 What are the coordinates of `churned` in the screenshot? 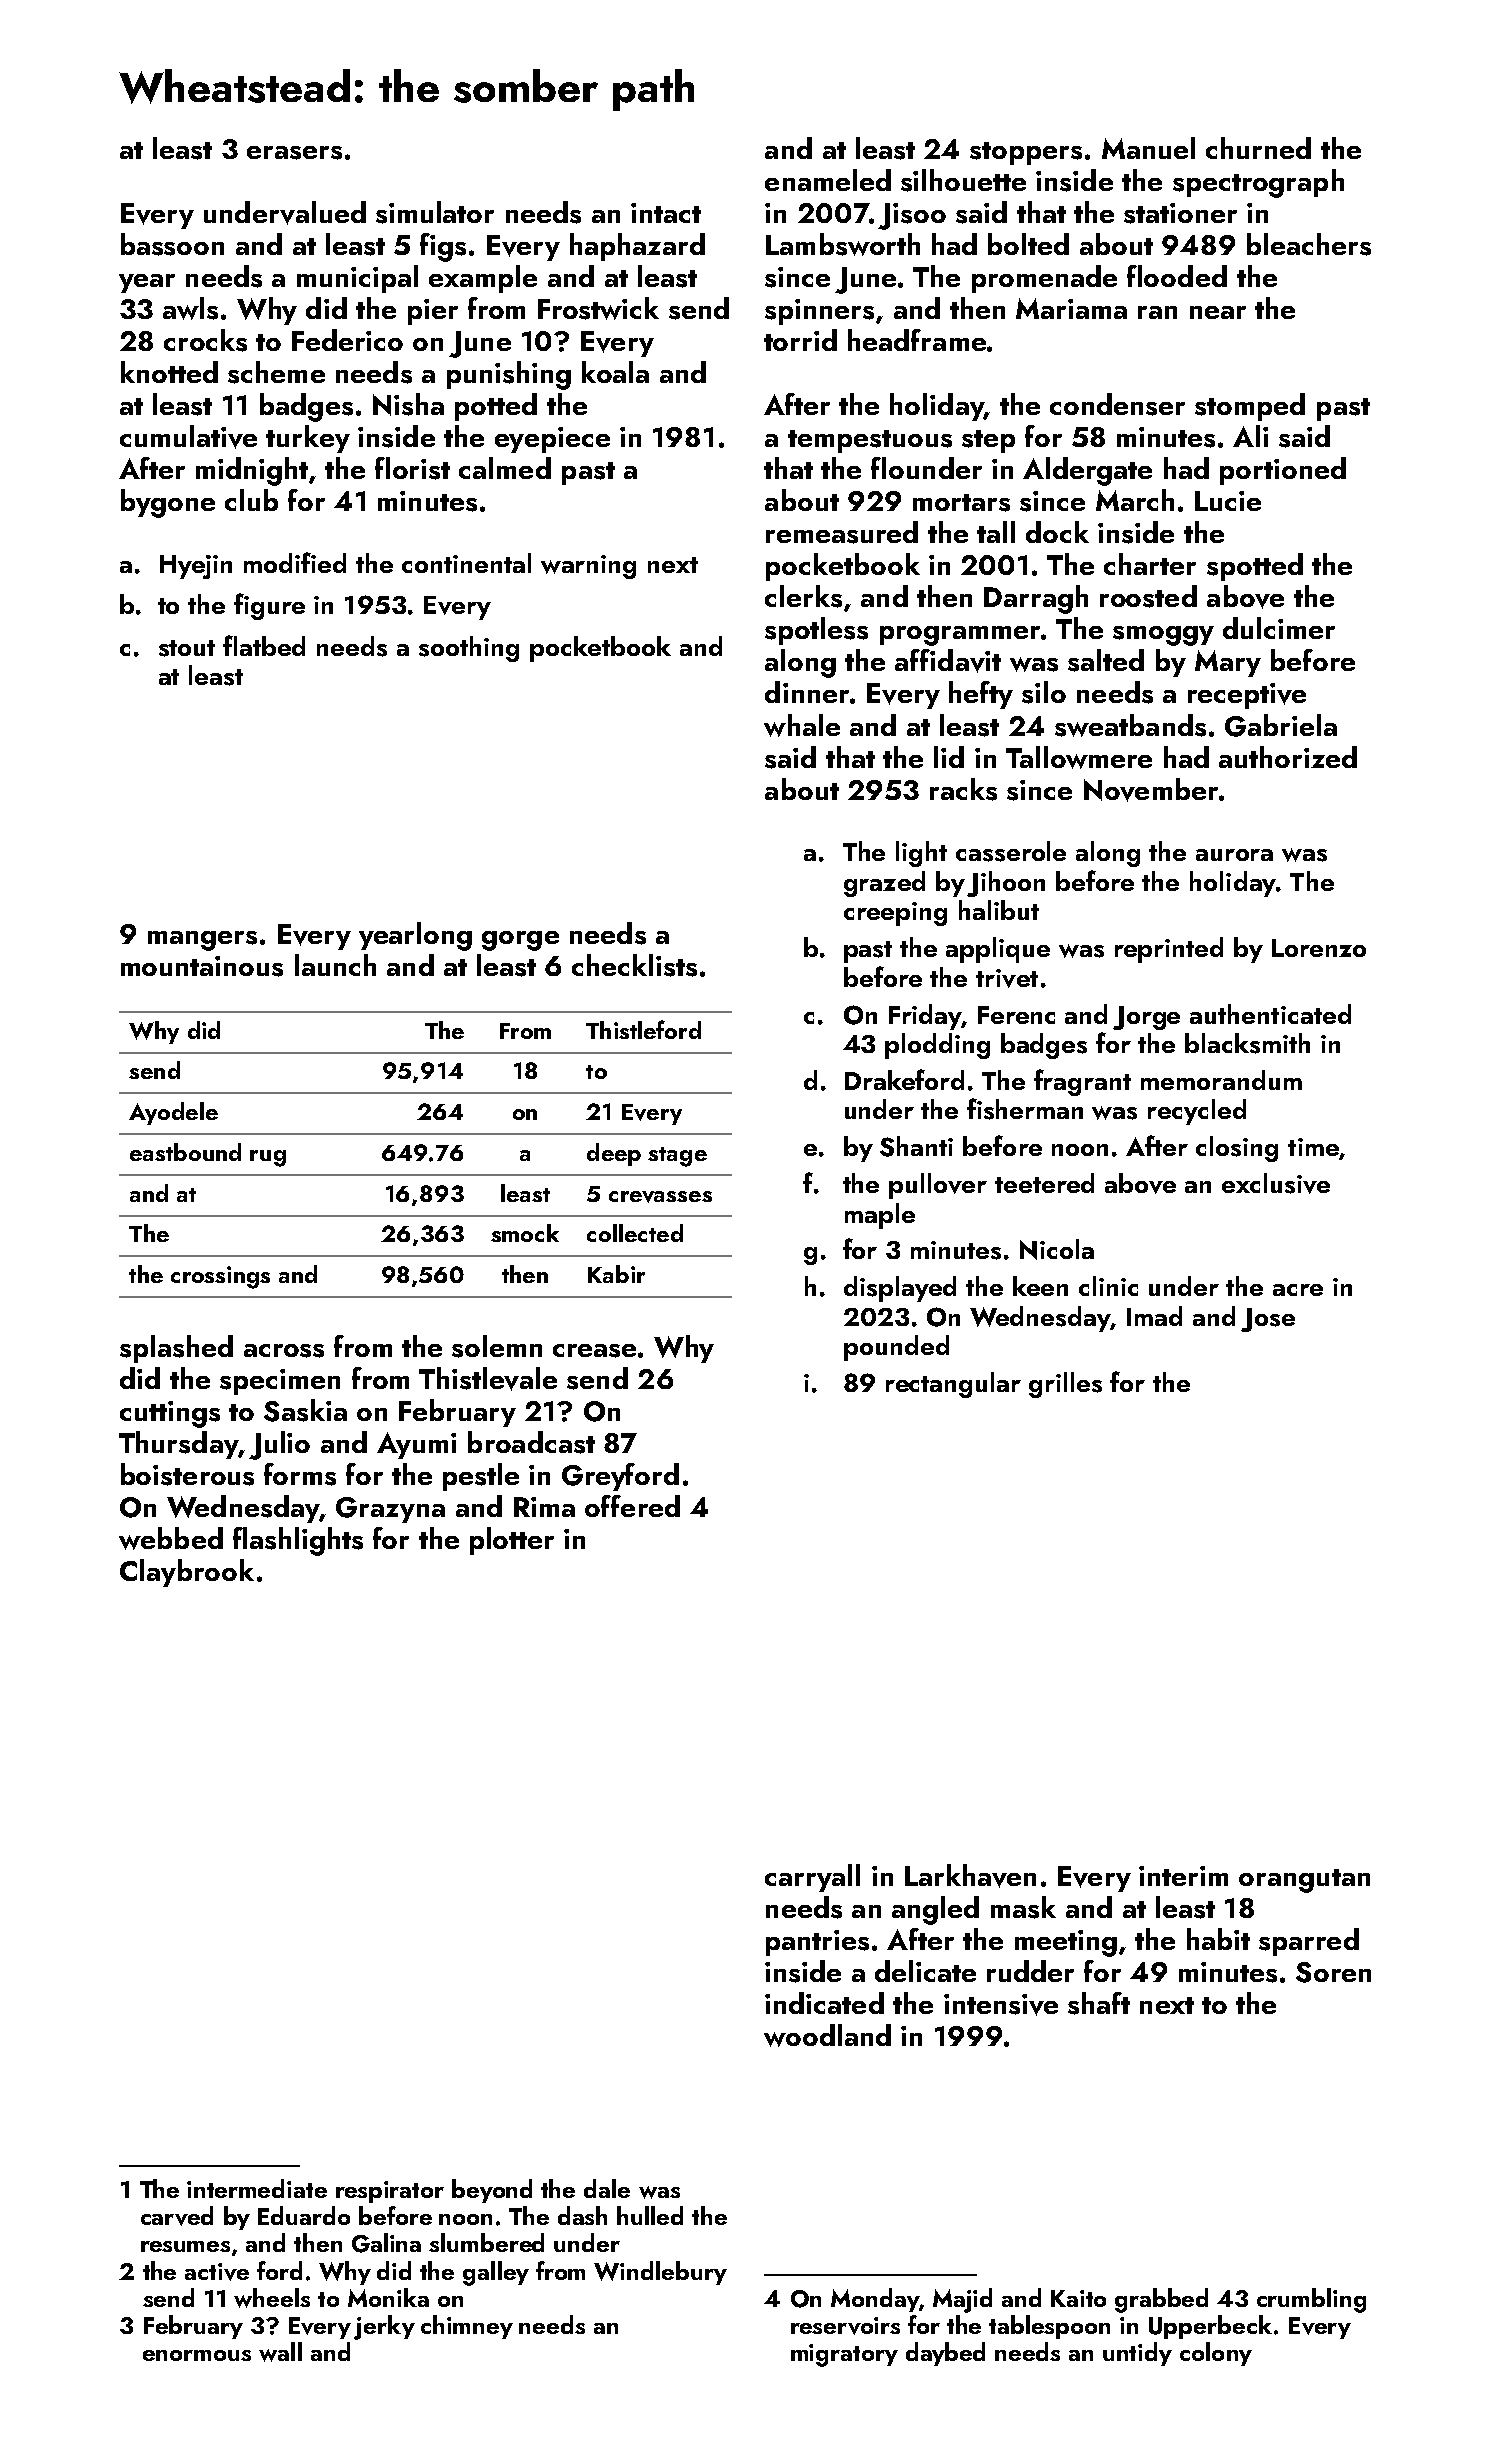 It's located at (1258, 148).
